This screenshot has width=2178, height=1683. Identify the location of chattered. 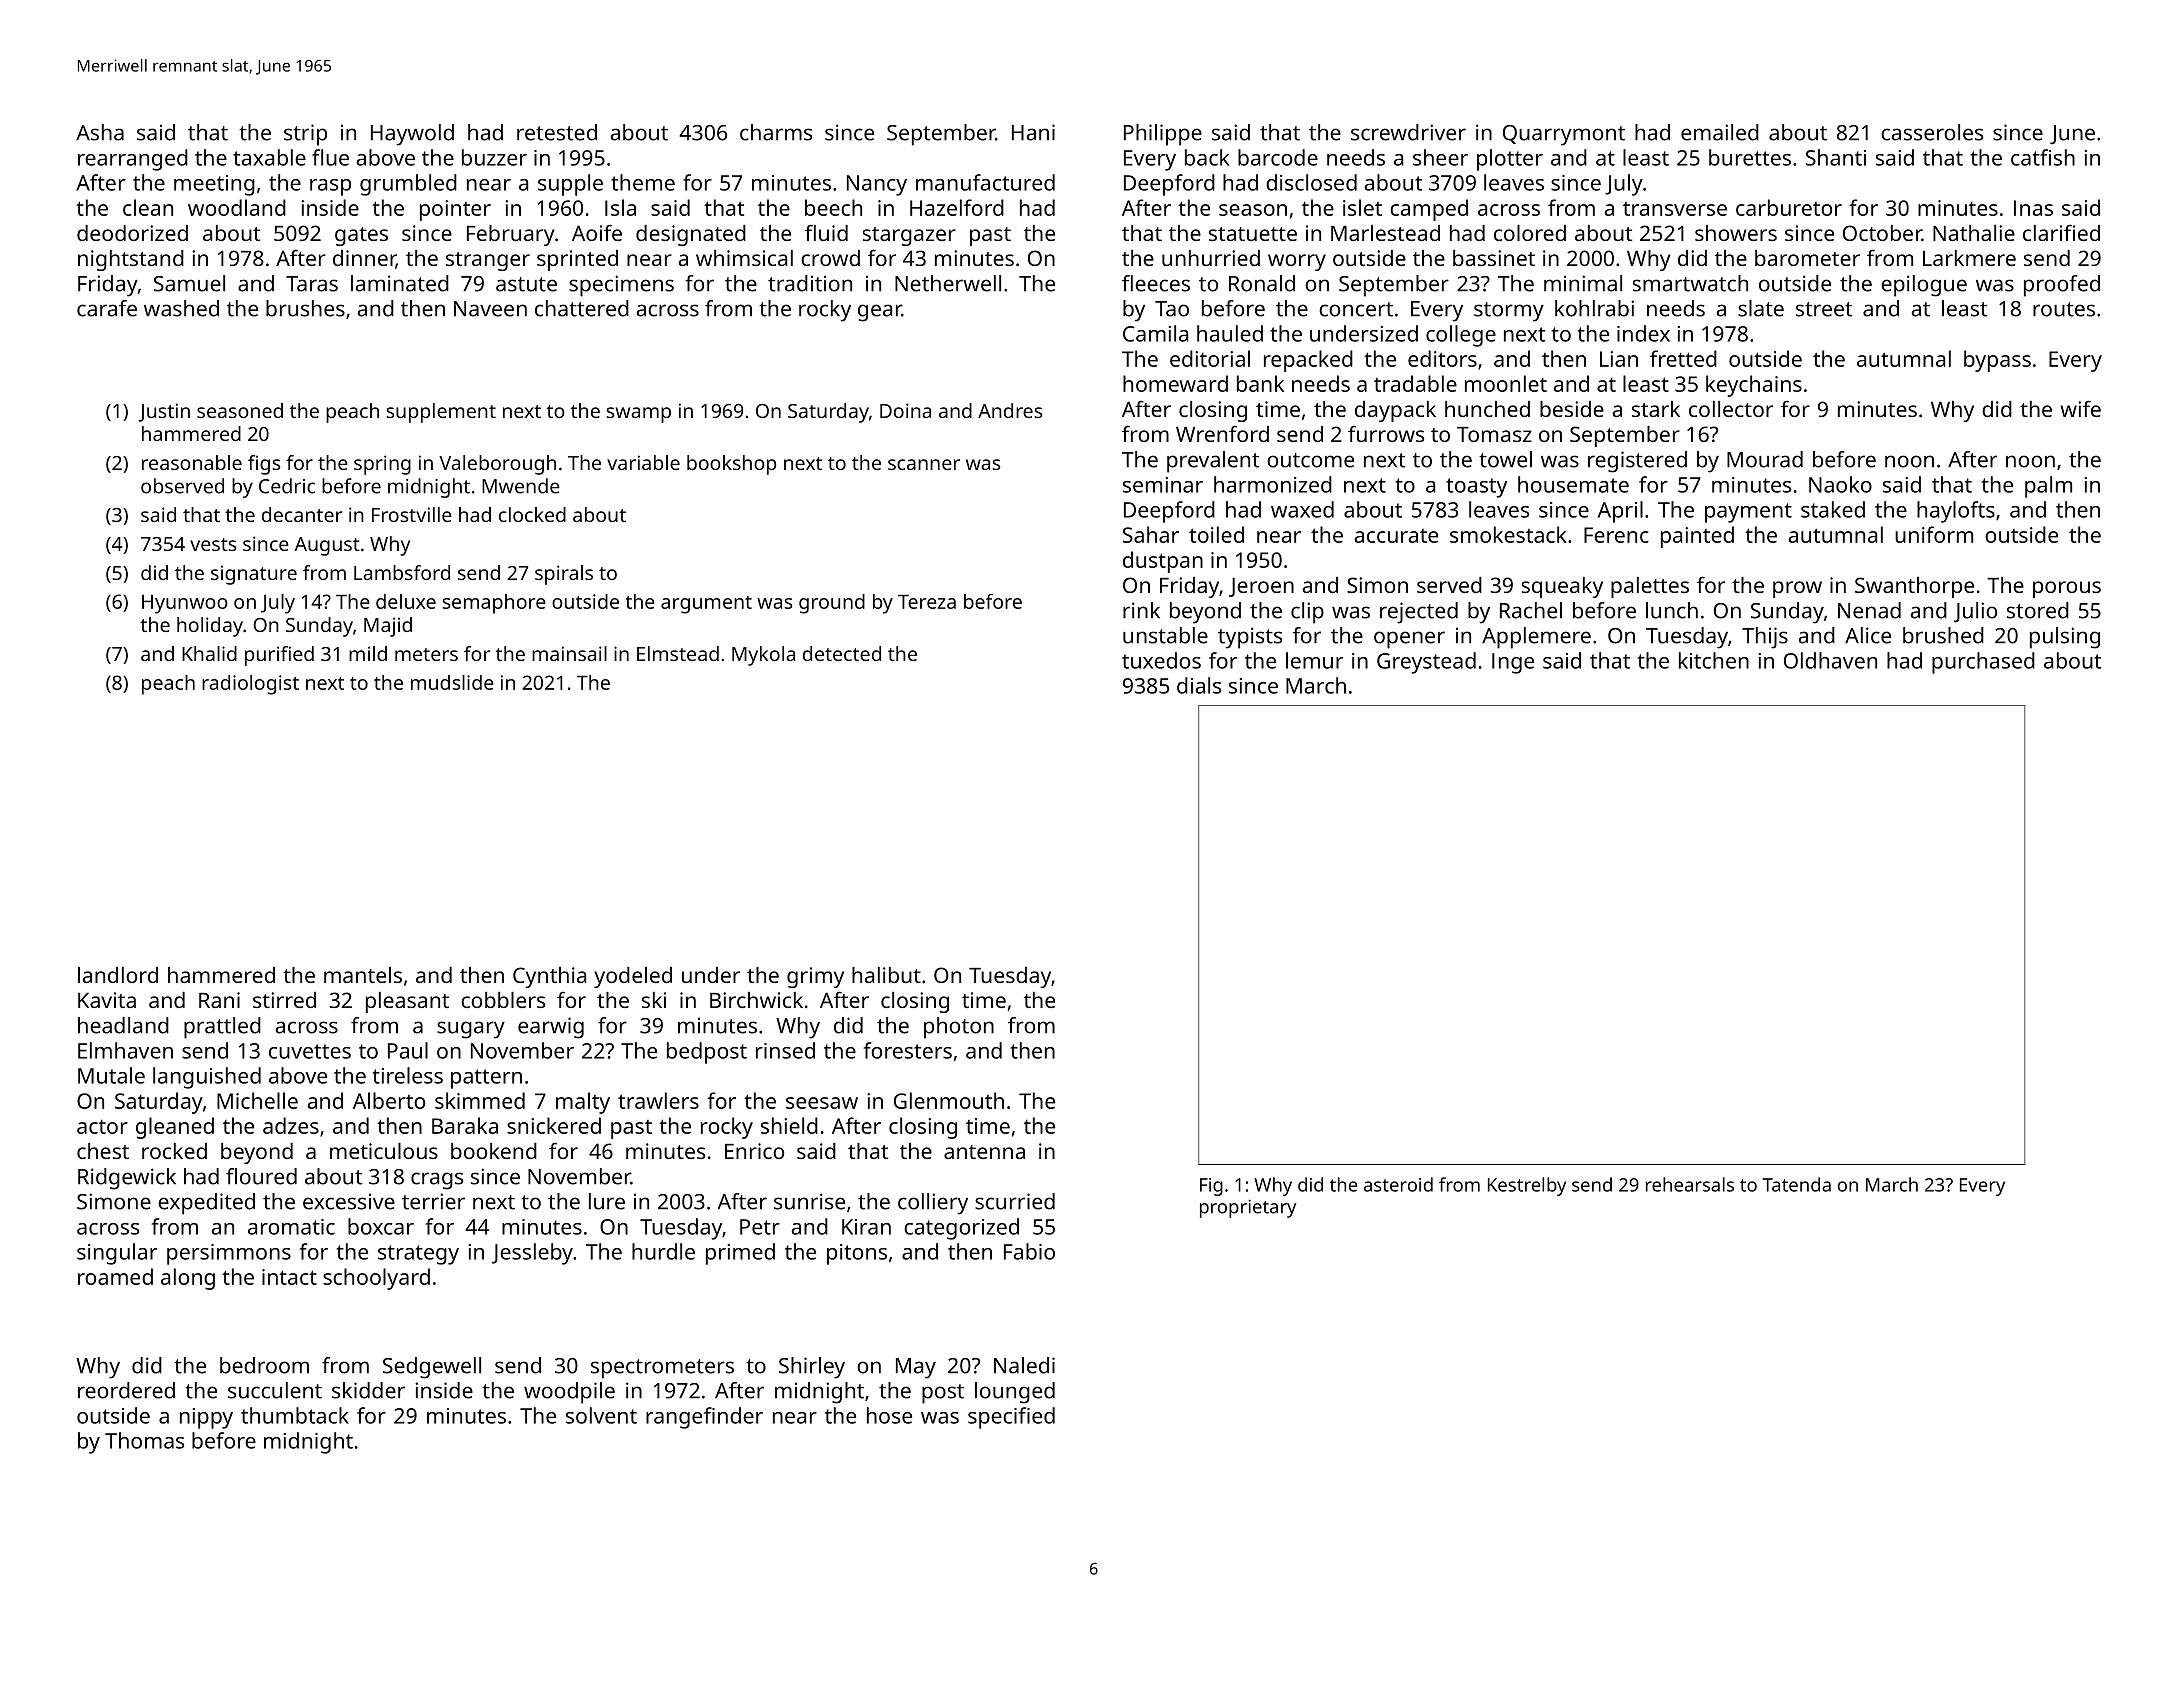
(582, 308).
